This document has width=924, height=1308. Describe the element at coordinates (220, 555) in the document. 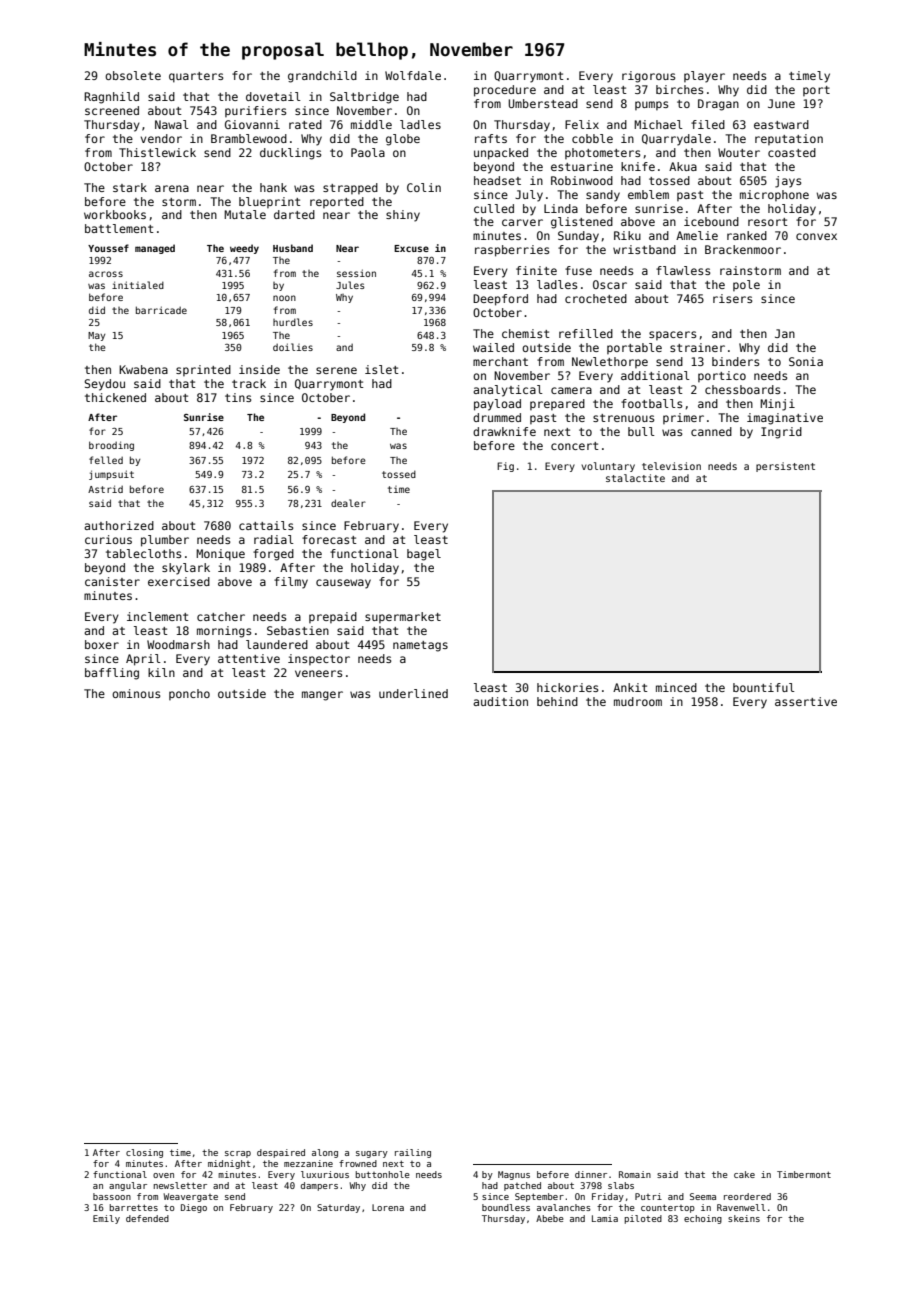

I see `Monique` at that location.
